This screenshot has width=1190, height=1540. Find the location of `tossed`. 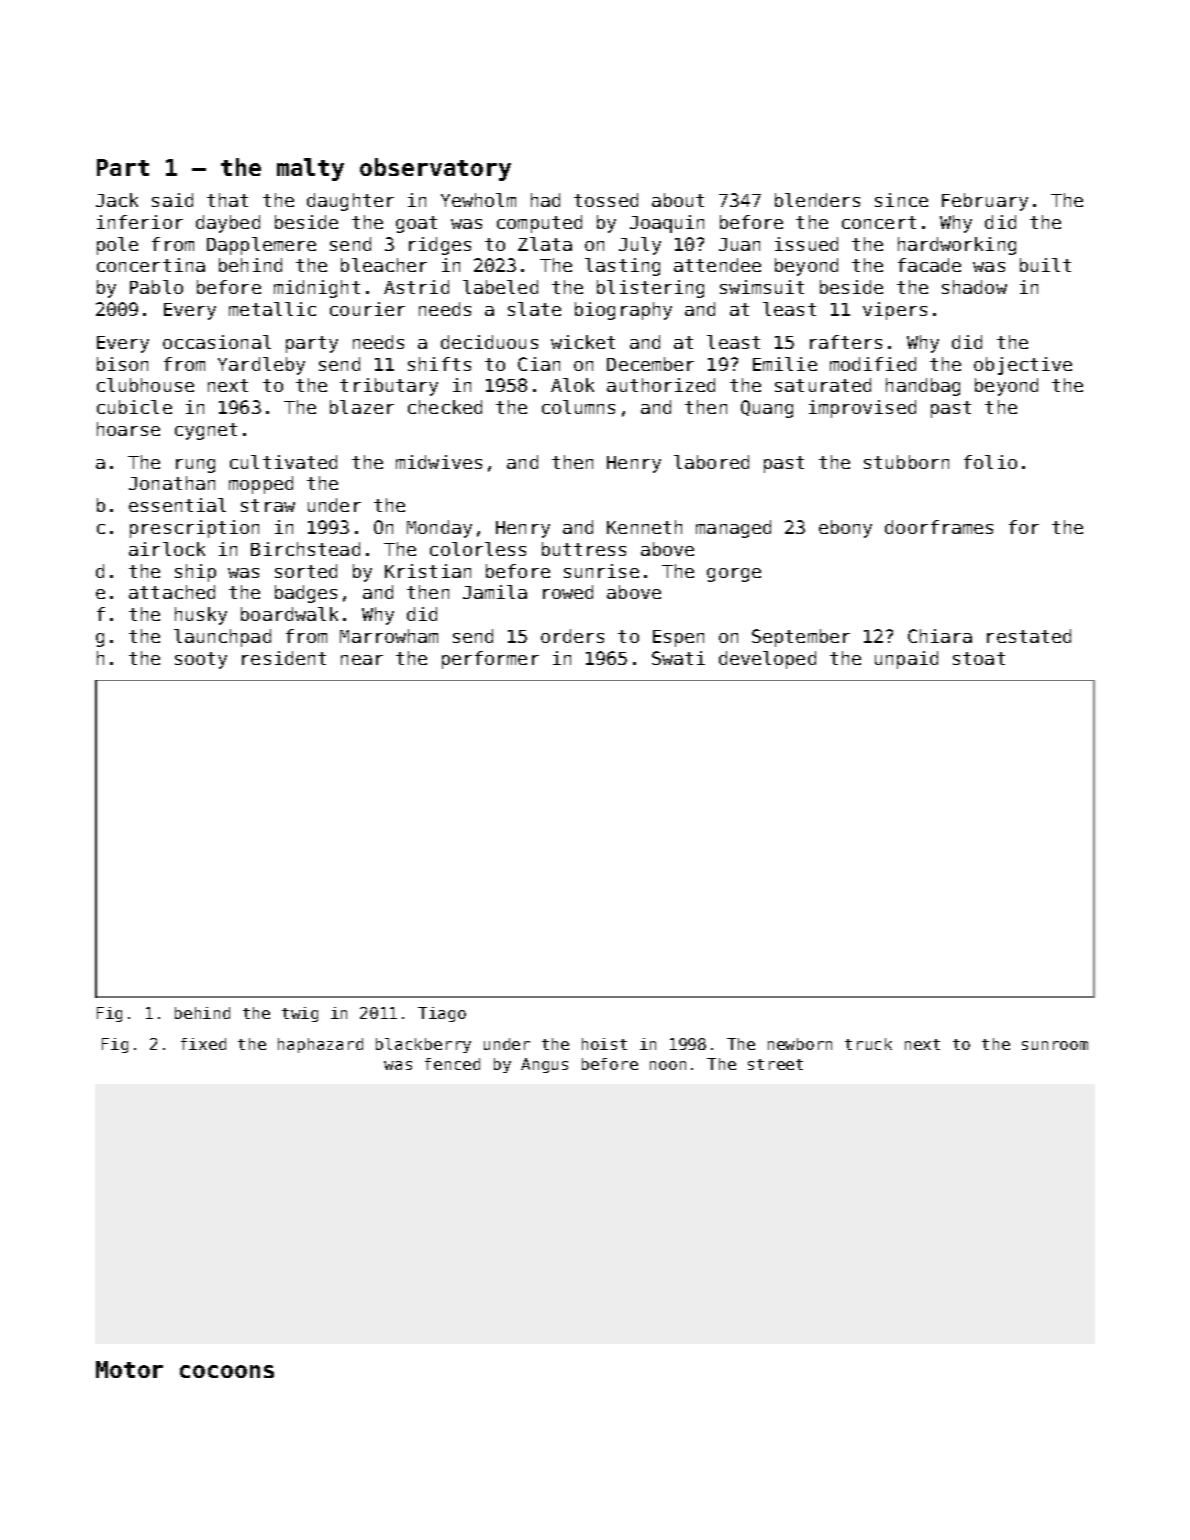

tossed is located at coordinates (606, 200).
